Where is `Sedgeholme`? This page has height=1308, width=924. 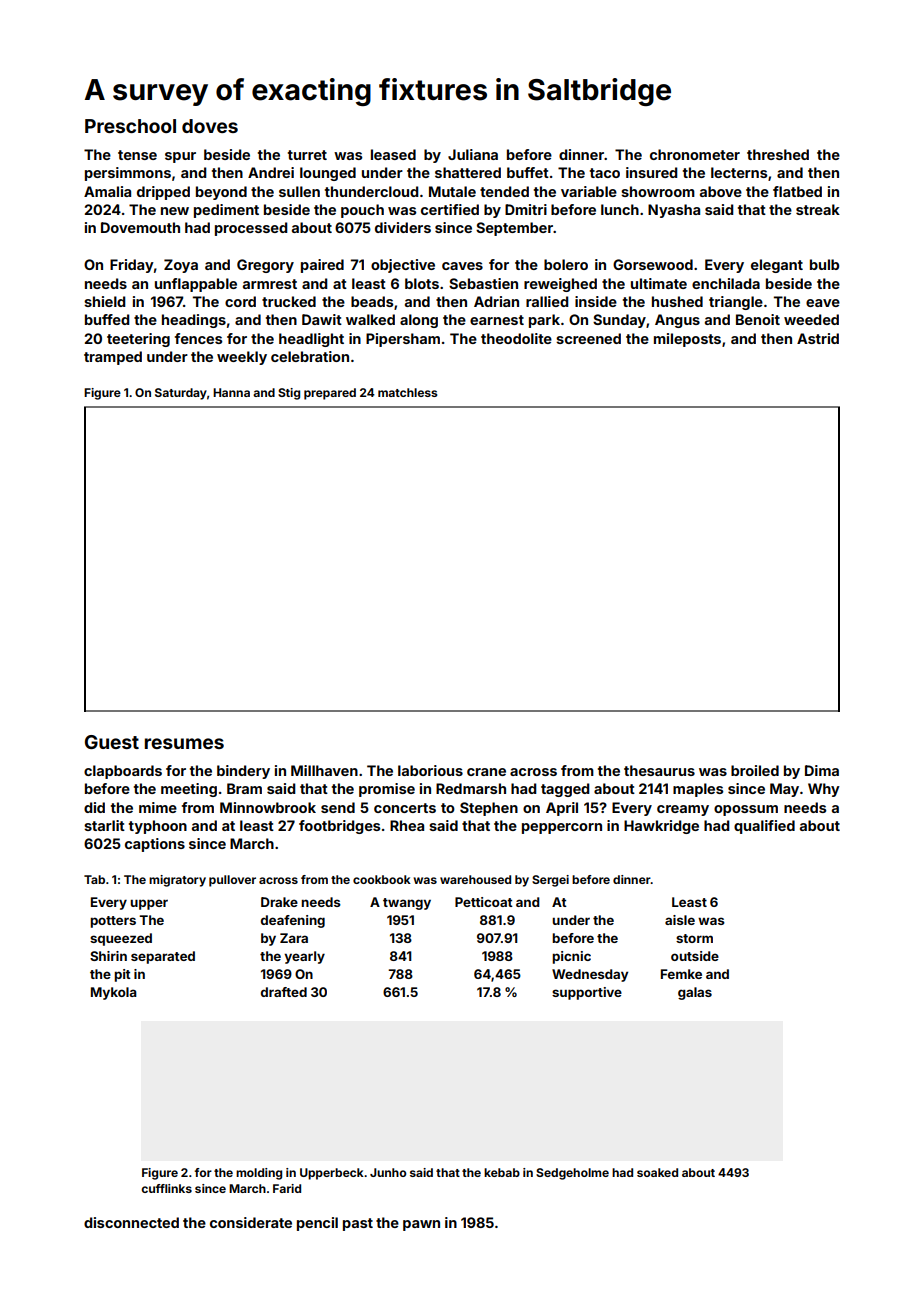 Sedgeholme is located at coordinates (572, 1174).
